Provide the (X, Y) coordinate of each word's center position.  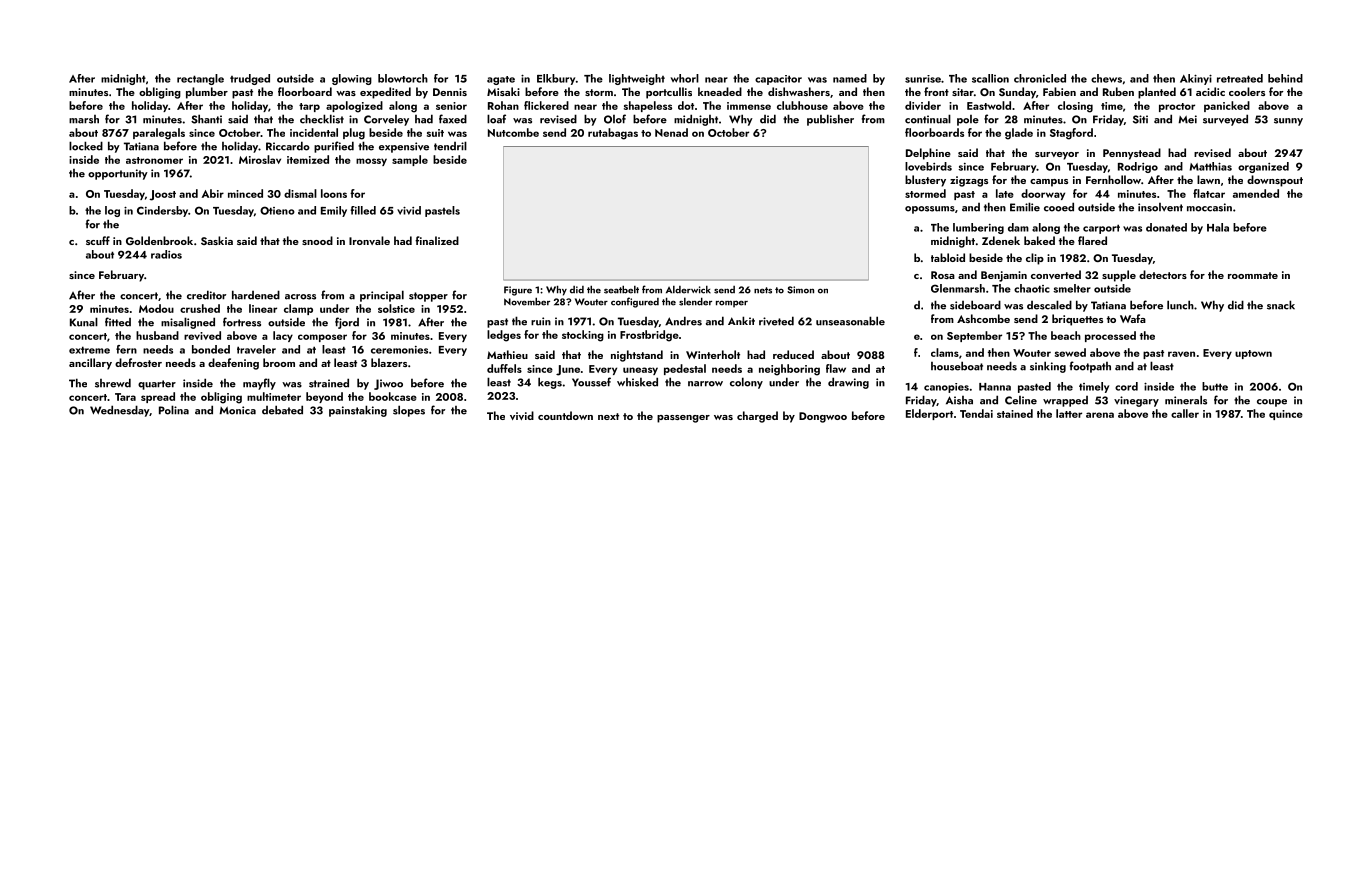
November (527, 301)
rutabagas (613, 134)
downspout (1275, 181)
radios (166, 254)
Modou (156, 308)
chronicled (1040, 78)
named (850, 78)
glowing (352, 79)
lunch (1180, 305)
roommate (1253, 275)
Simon (800, 290)
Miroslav (260, 159)
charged (757, 417)
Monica (237, 410)
